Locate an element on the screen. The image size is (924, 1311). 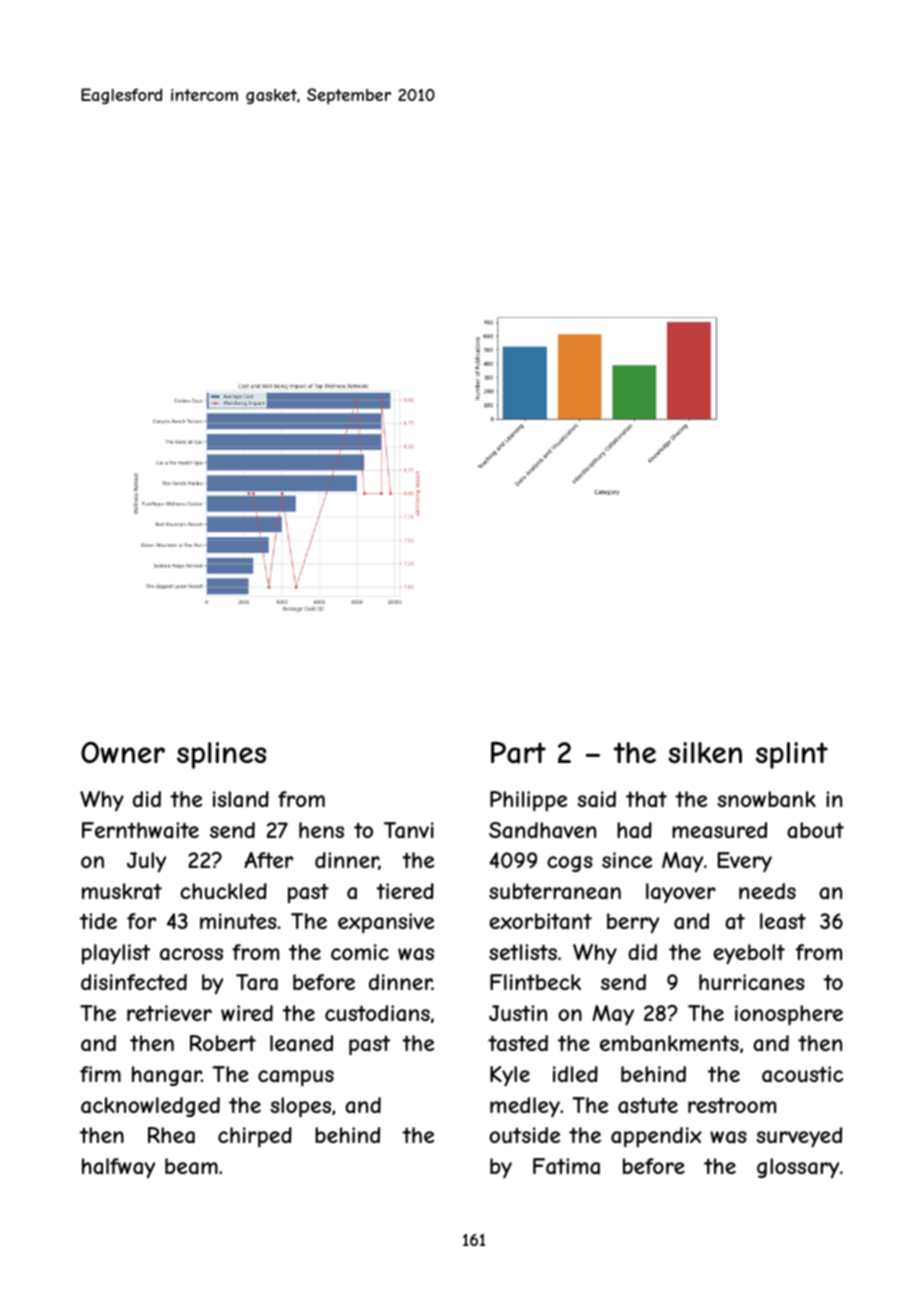
beam is located at coordinates (191, 1166).
